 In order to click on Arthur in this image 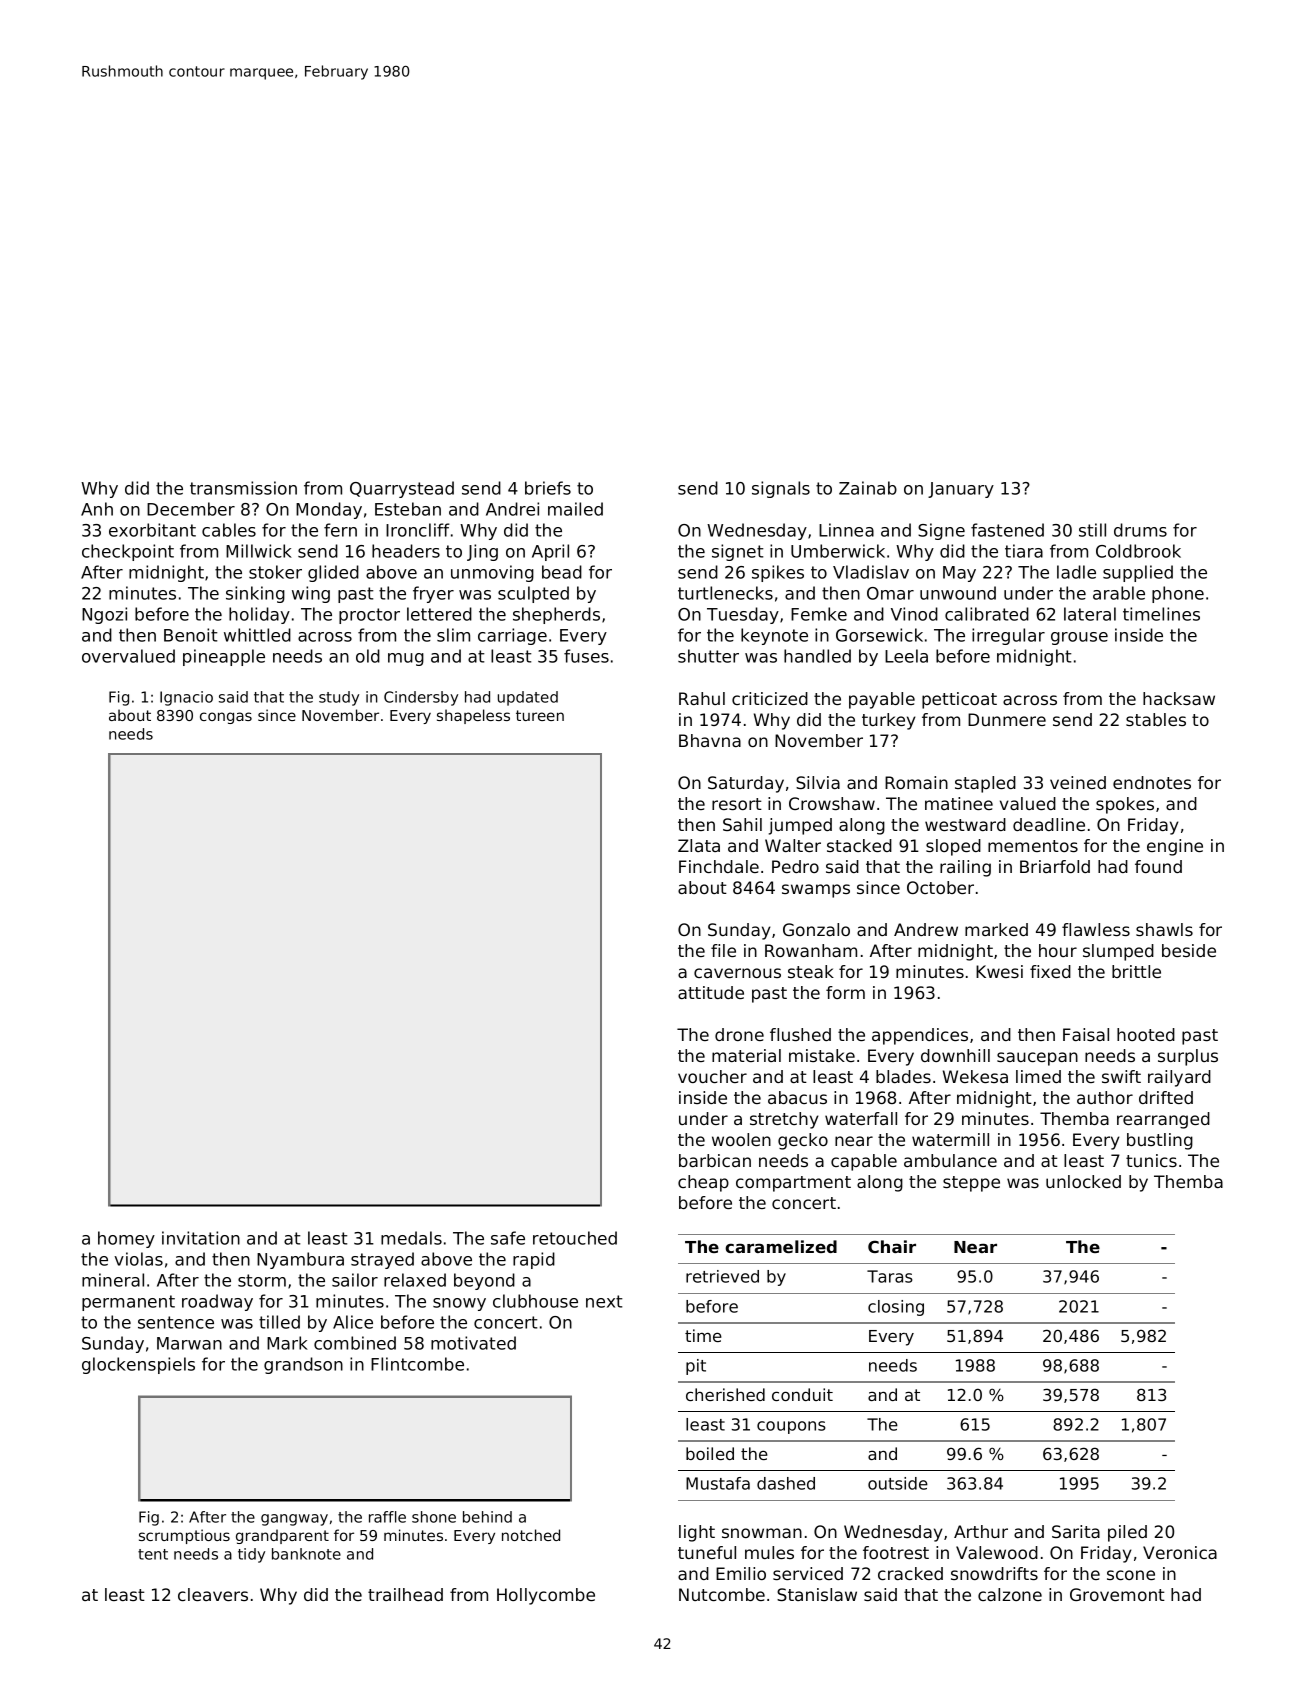, I will do `click(981, 1531)`.
